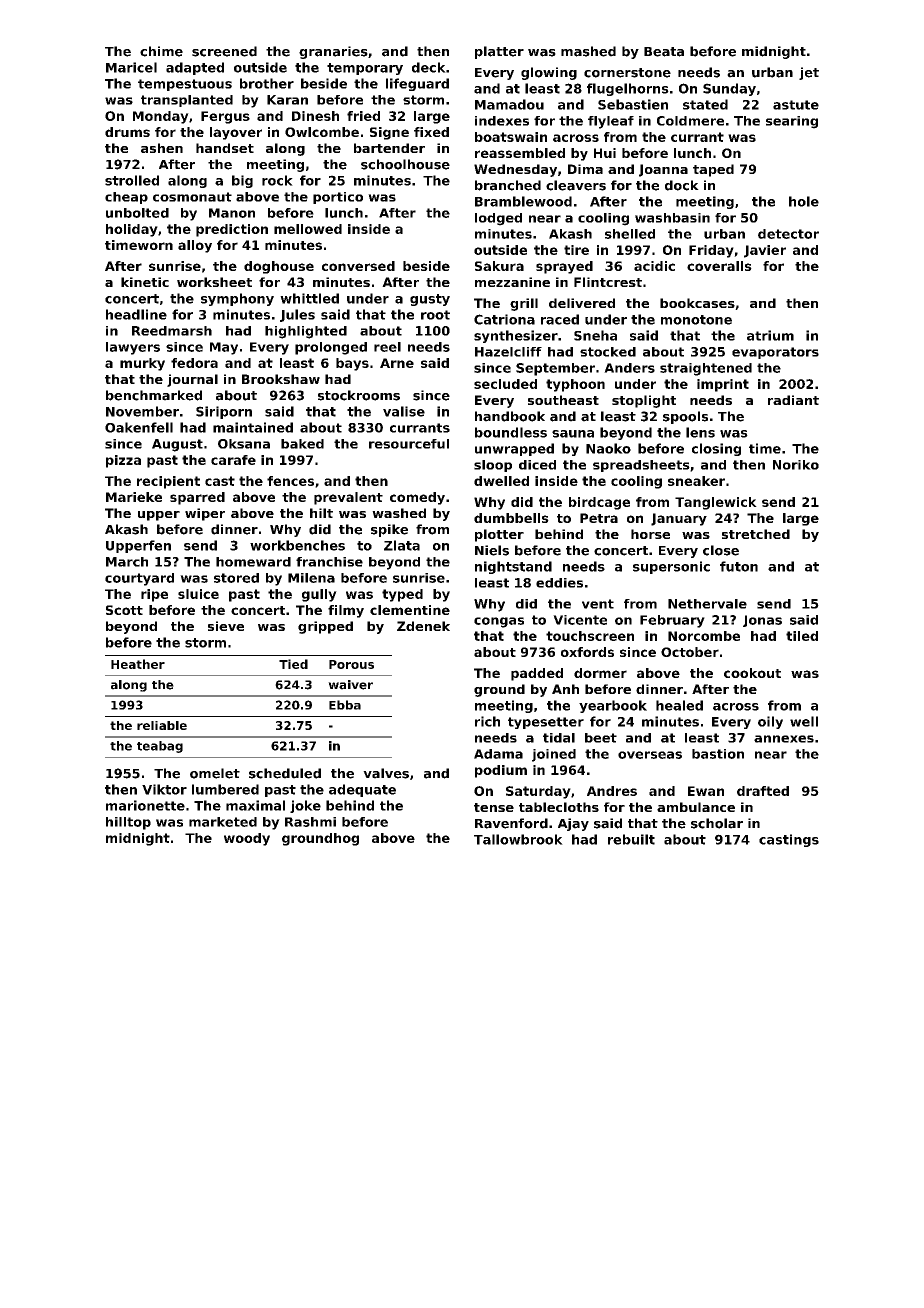 This document has width=924, height=1308. What do you see at coordinates (247, 839) in the document?
I see `woody` at bounding box center [247, 839].
